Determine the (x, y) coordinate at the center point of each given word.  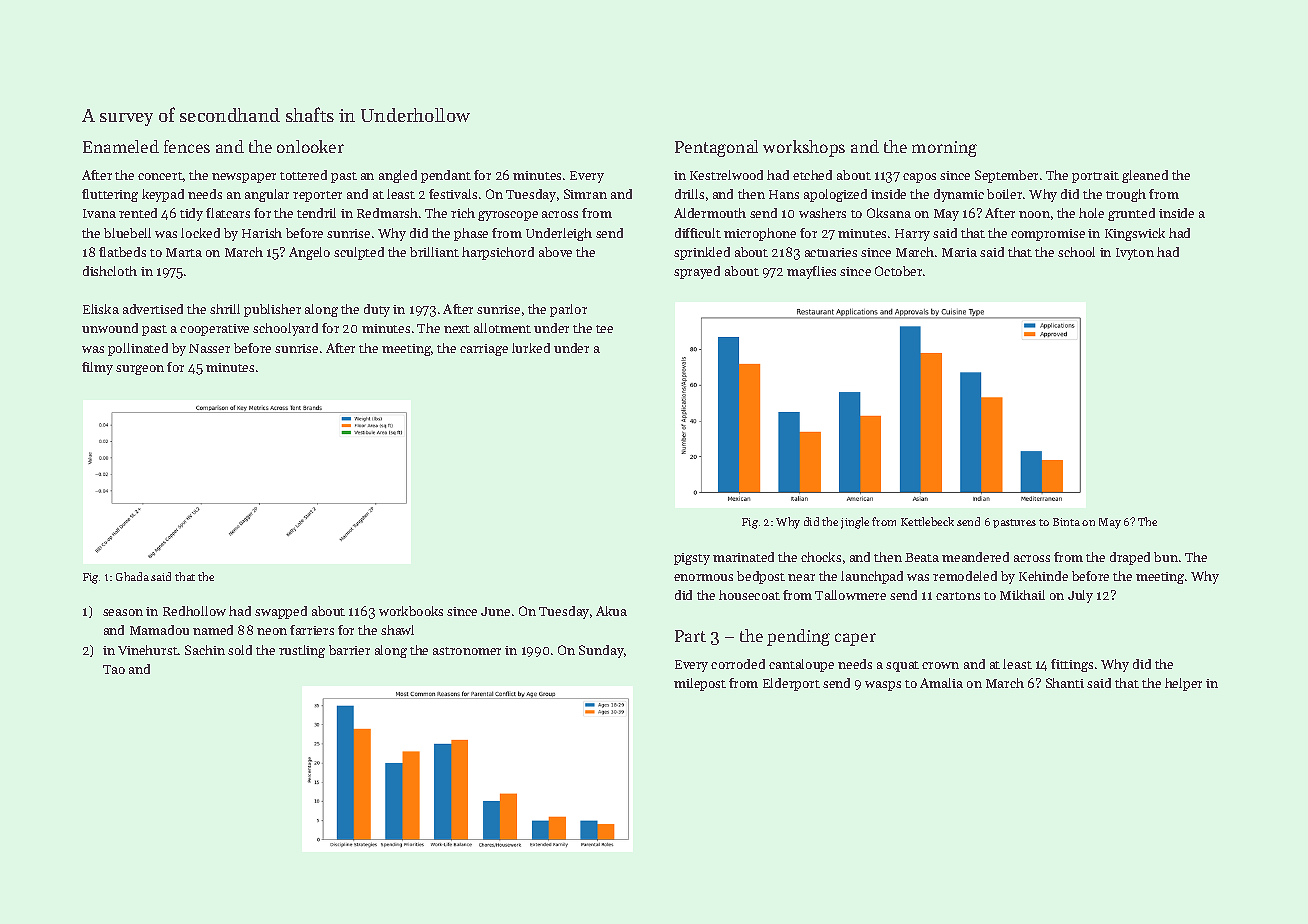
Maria (959, 252)
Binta (1066, 522)
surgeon (140, 370)
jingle (855, 523)
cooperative (214, 330)
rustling (302, 651)
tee (604, 329)
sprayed (697, 272)
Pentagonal (716, 148)
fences (187, 146)
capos (919, 178)
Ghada (132, 576)
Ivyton (1135, 254)
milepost (700, 684)
